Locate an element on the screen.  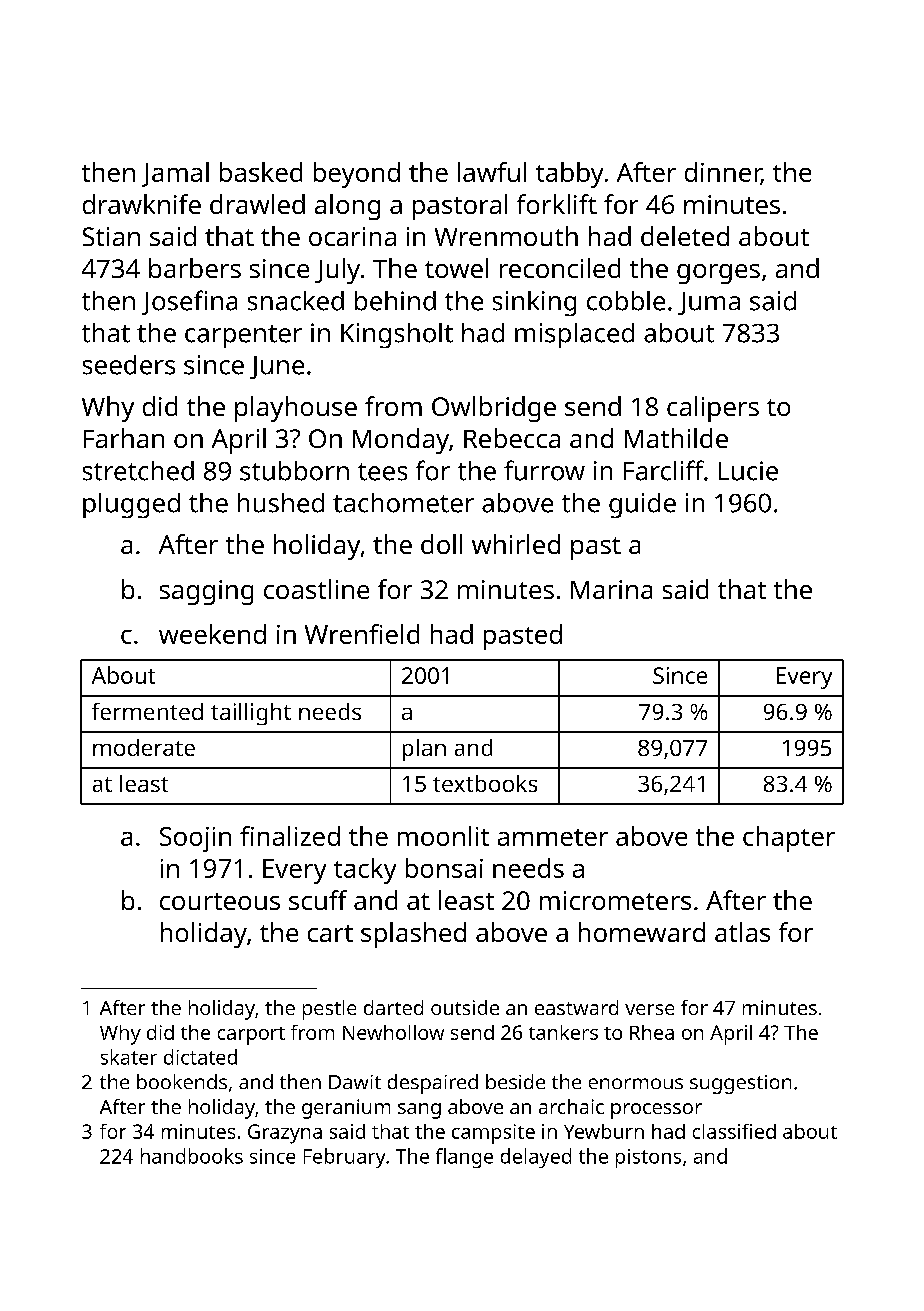
Lucie is located at coordinates (748, 471).
